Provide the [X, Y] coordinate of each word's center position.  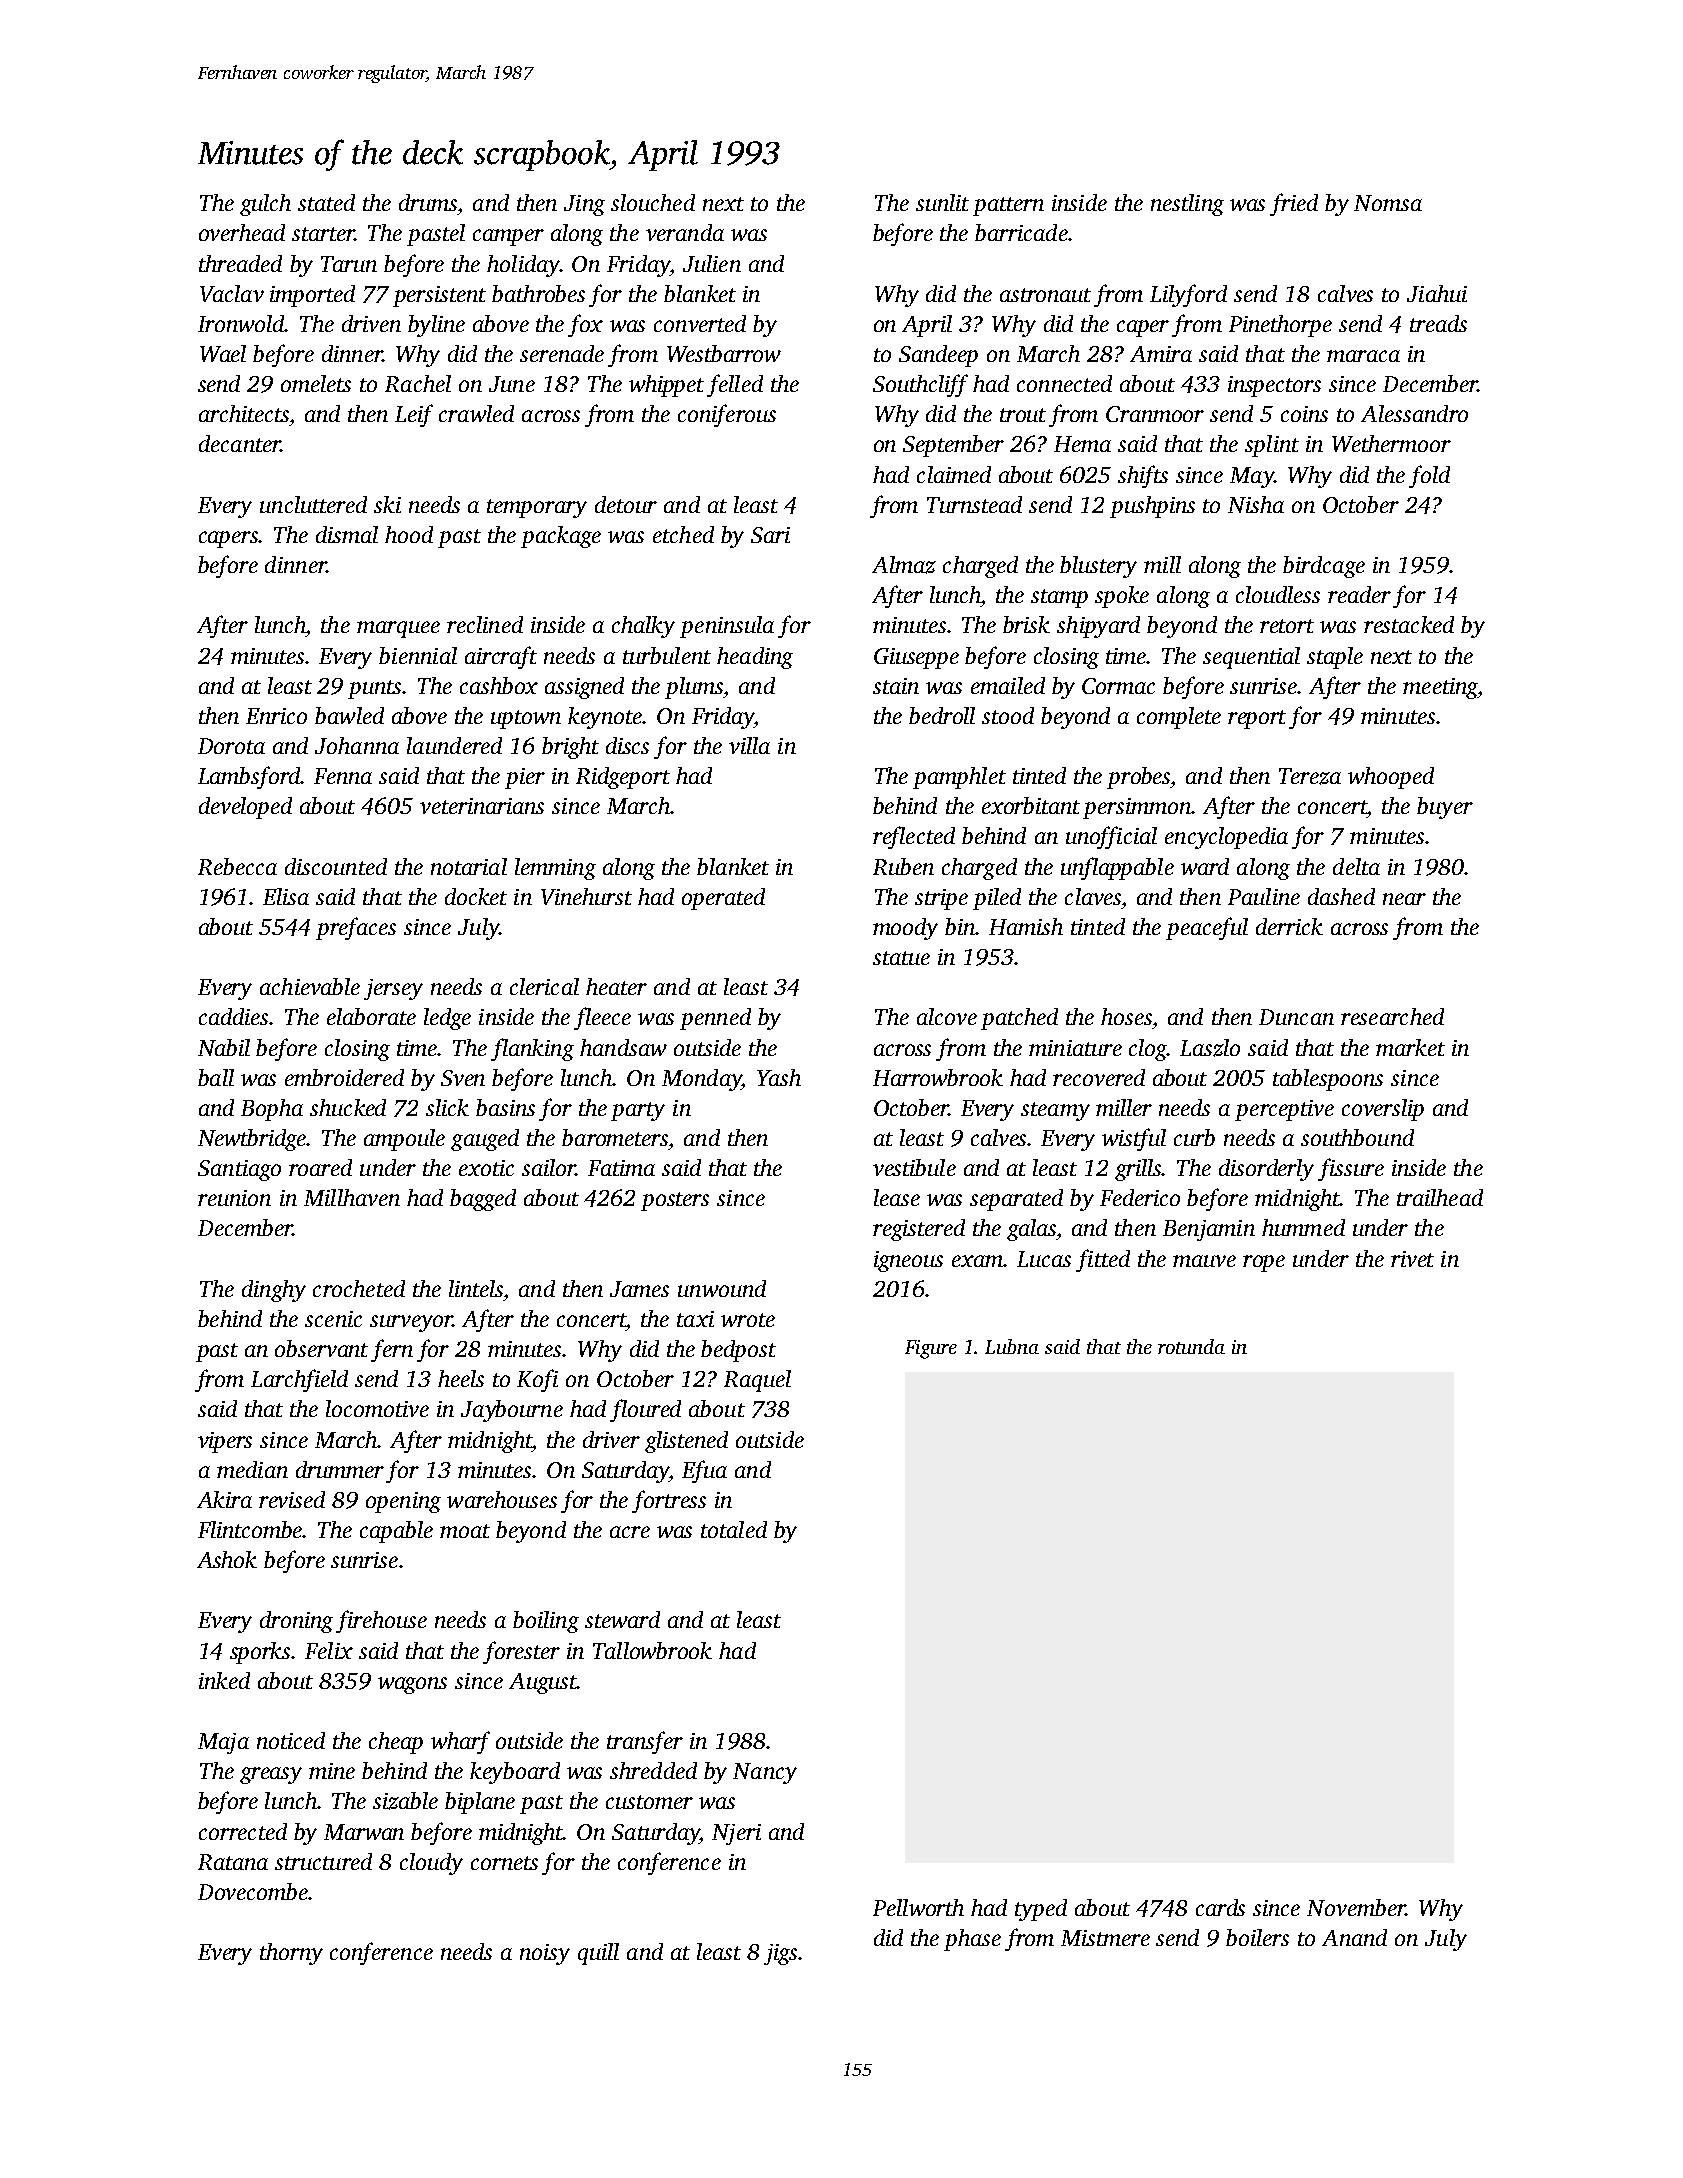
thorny [291, 1954]
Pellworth [918, 1907]
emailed [1008, 685]
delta [1356, 866]
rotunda [1191, 1346]
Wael [223, 353]
